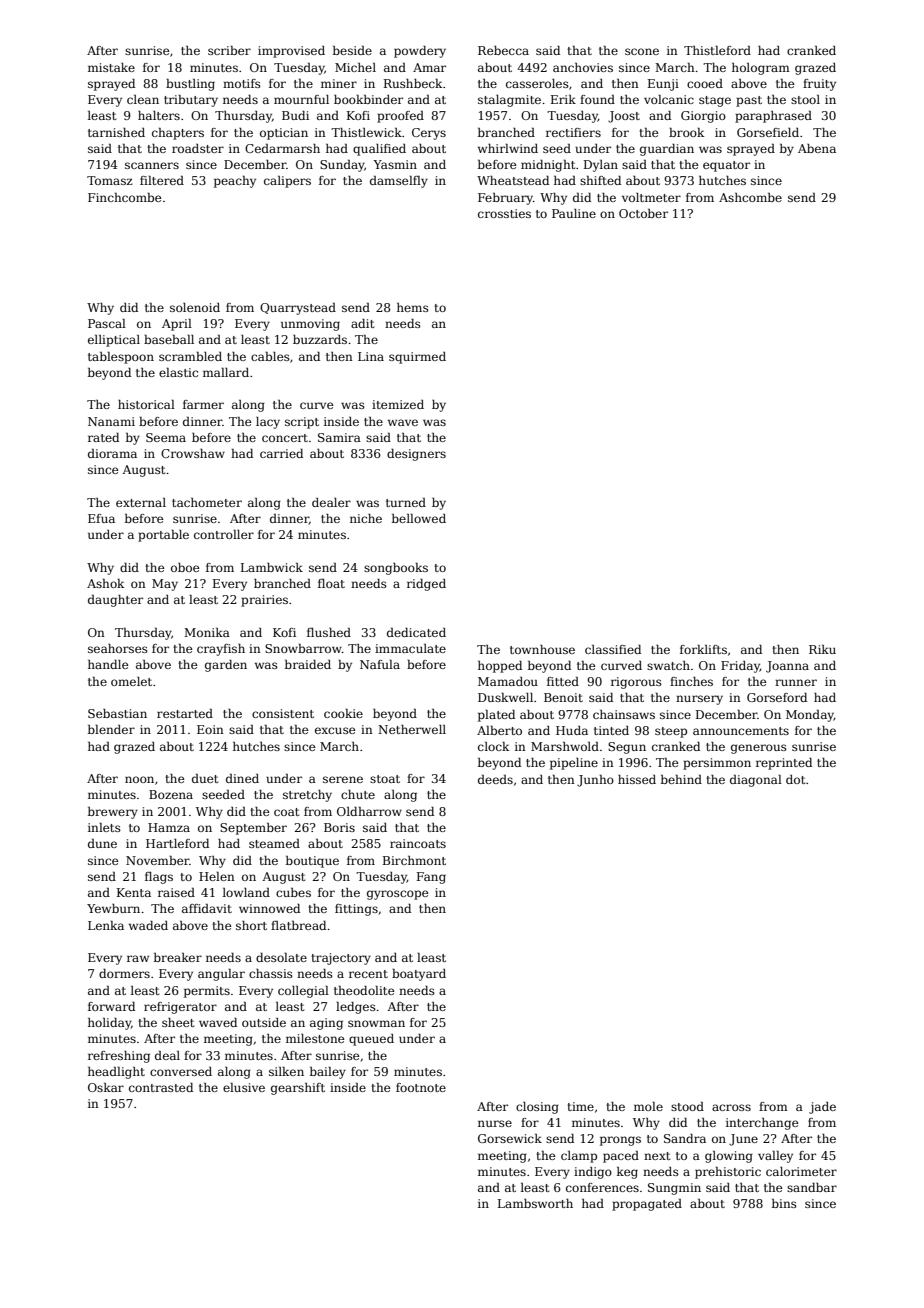  Describe the element at coordinates (717, 50) in the page. I see `Thistleford` at that location.
